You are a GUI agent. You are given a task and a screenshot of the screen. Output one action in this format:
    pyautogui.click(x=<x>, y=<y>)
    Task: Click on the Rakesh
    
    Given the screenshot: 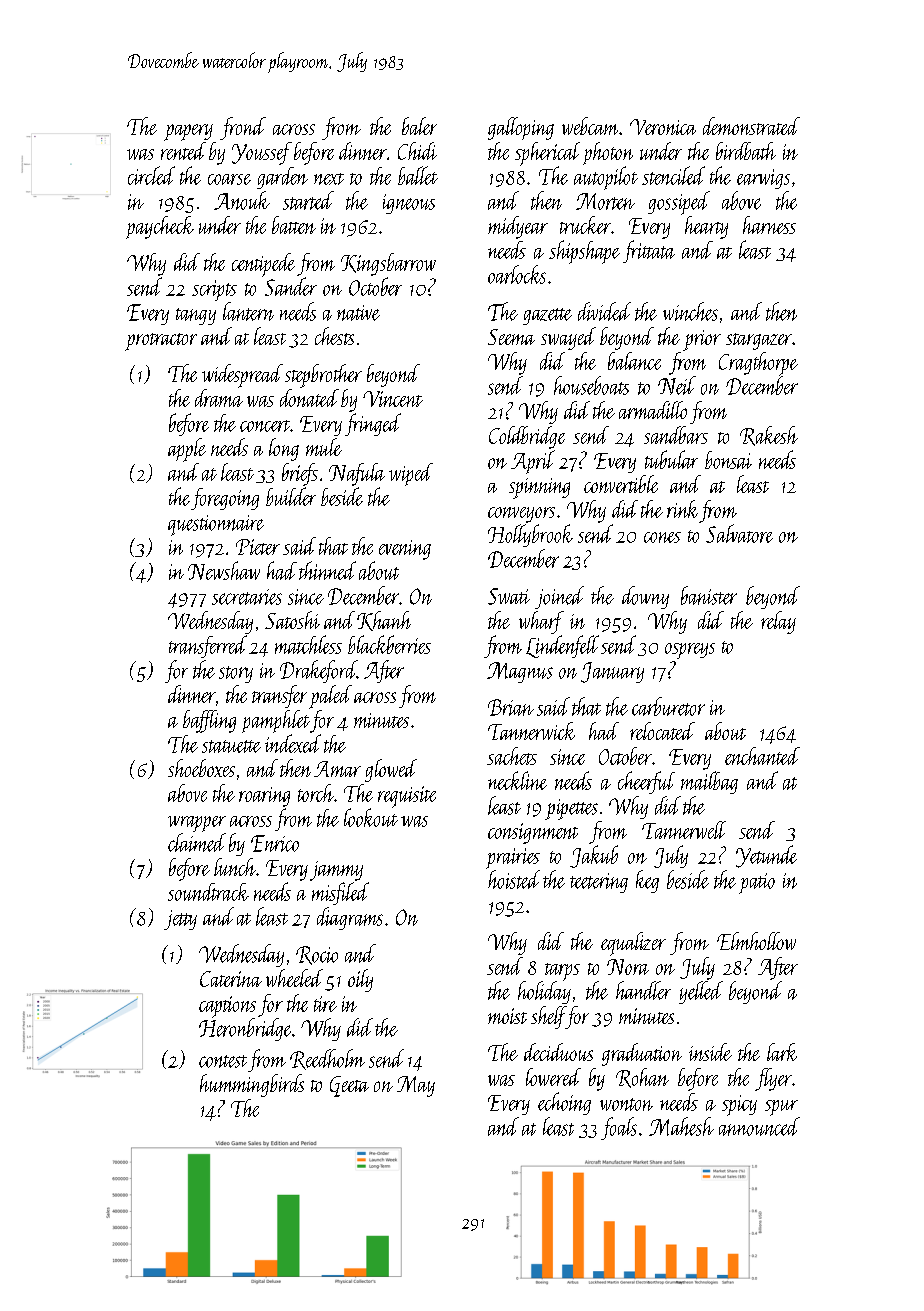 What is the action you would take?
    pyautogui.click(x=769, y=436)
